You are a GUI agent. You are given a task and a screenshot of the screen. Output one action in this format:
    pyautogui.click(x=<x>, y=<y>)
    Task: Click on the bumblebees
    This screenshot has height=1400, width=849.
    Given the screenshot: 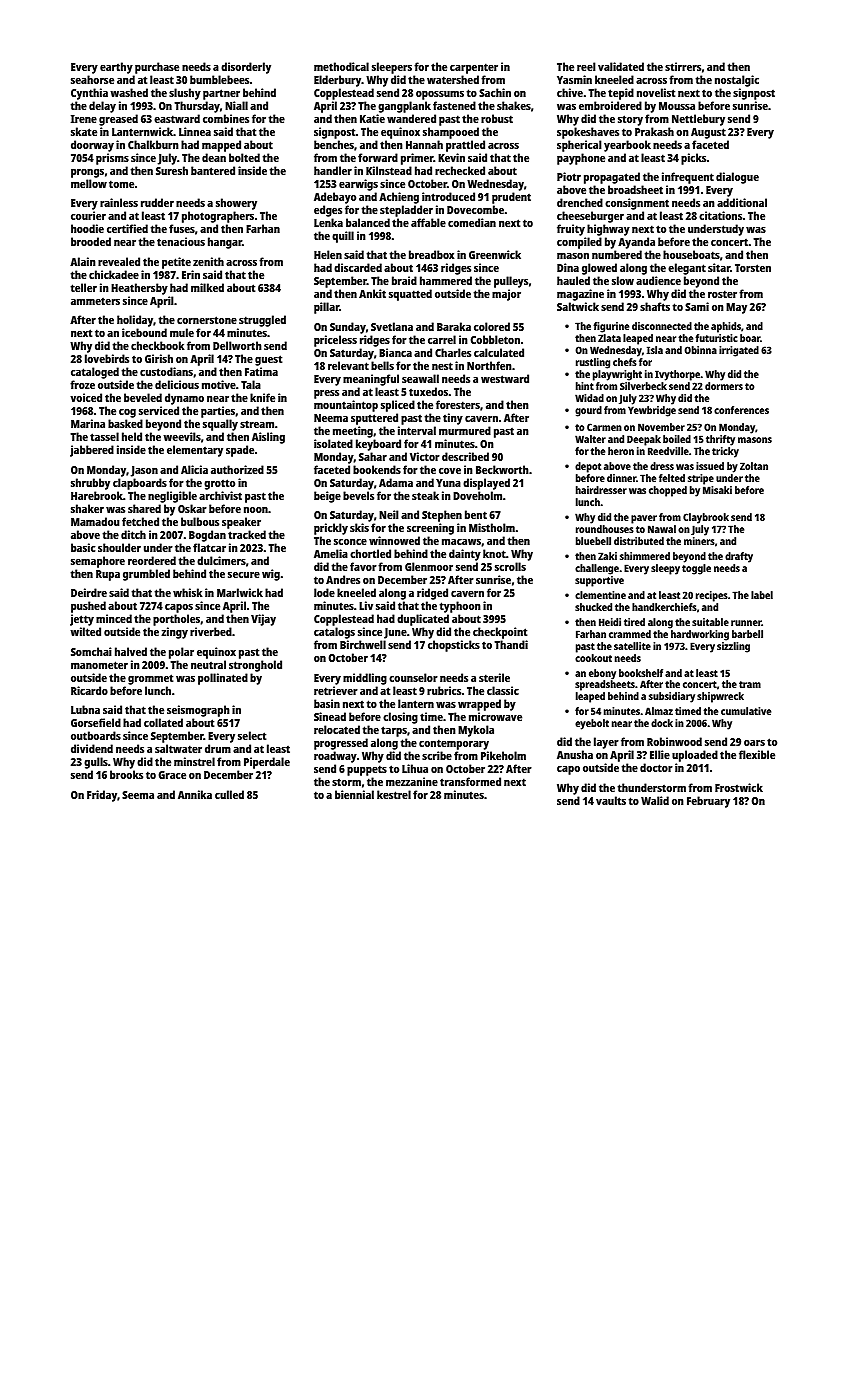 What is the action you would take?
    pyautogui.click(x=219, y=79)
